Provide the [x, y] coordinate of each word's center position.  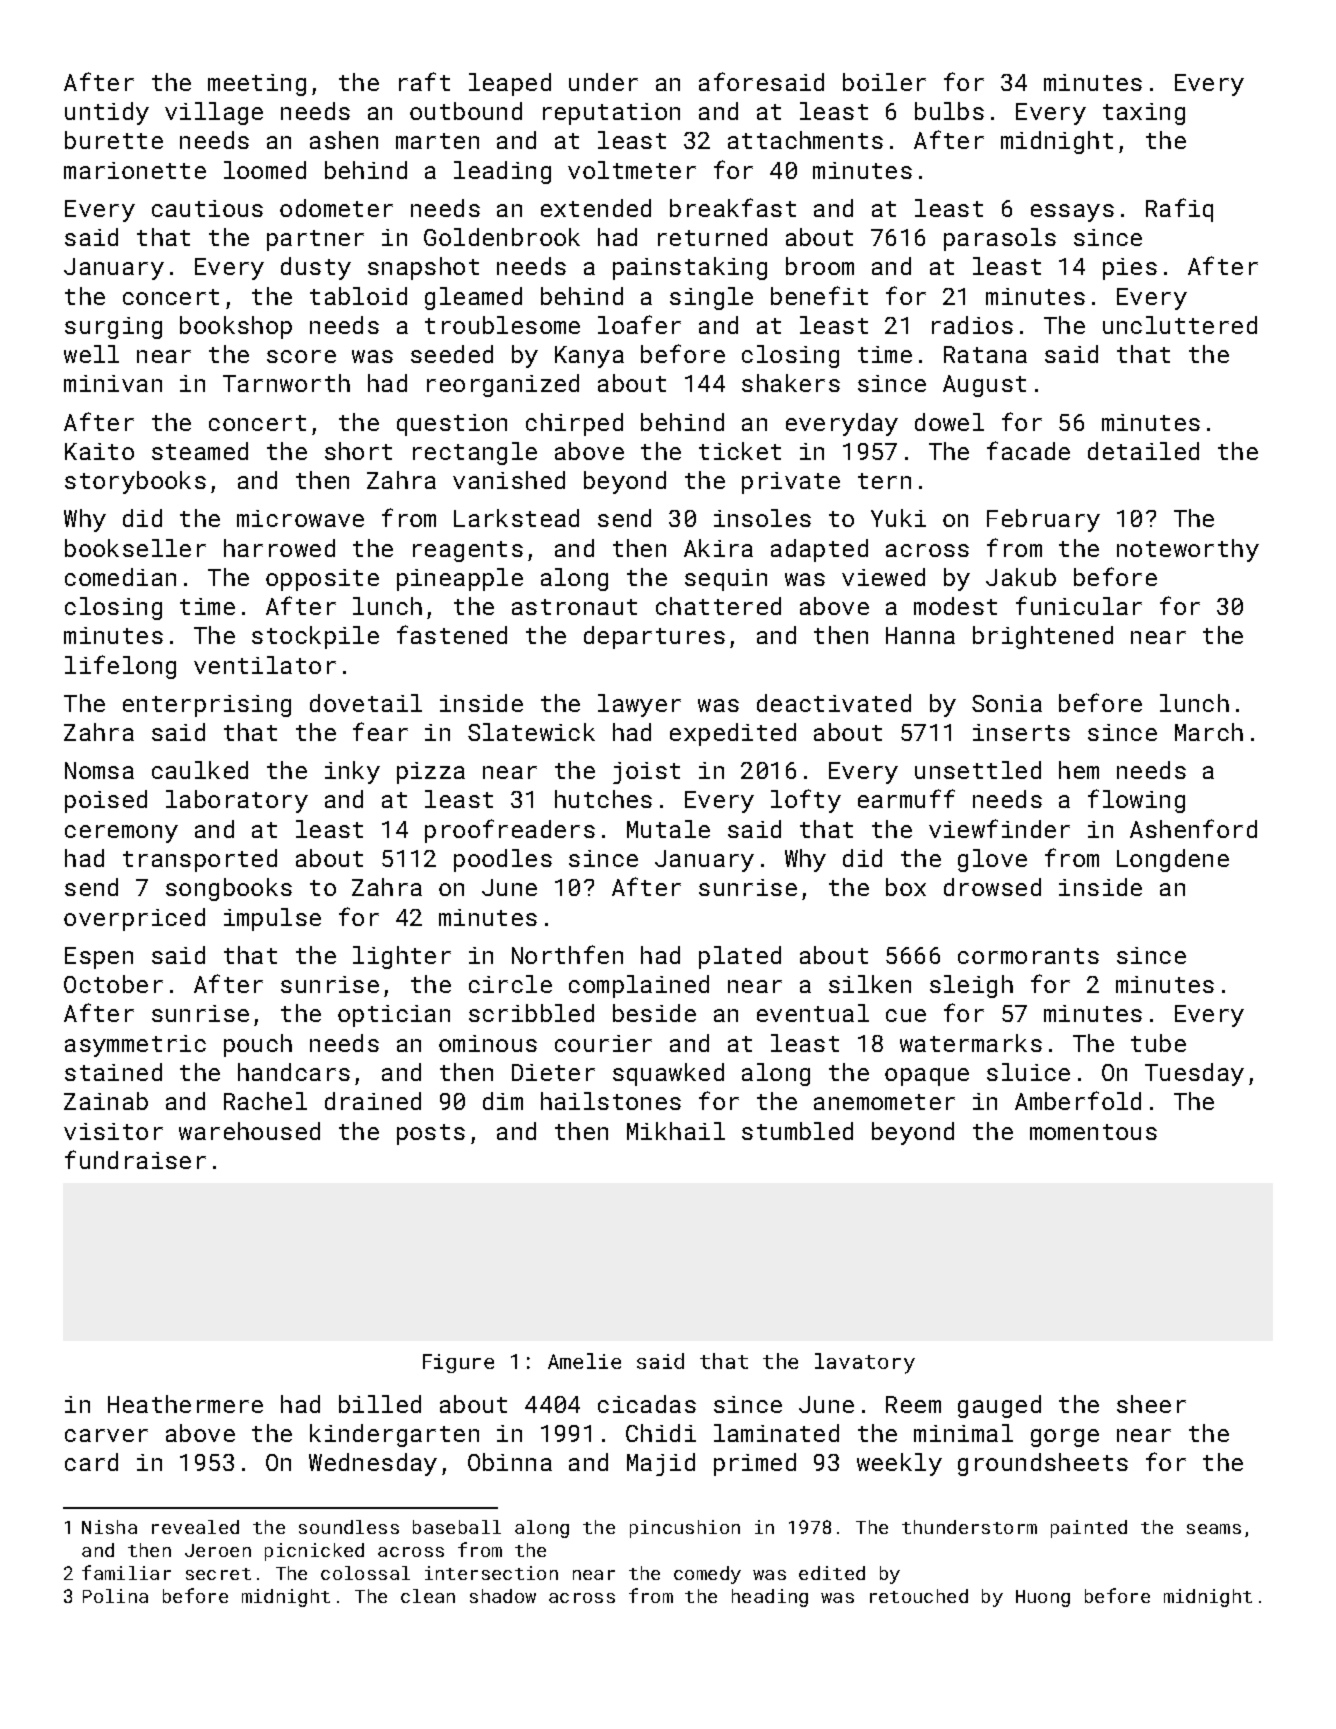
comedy [707, 1575]
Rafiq [1179, 210]
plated [740, 957]
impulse [272, 919]
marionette [135, 170]
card [91, 1462]
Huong [1043, 1598]
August [984, 386]
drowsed [992, 887]
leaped [510, 84]
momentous [1093, 1132]
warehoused [249, 1131]
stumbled [797, 1131]
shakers [791, 383]
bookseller [135, 548]
